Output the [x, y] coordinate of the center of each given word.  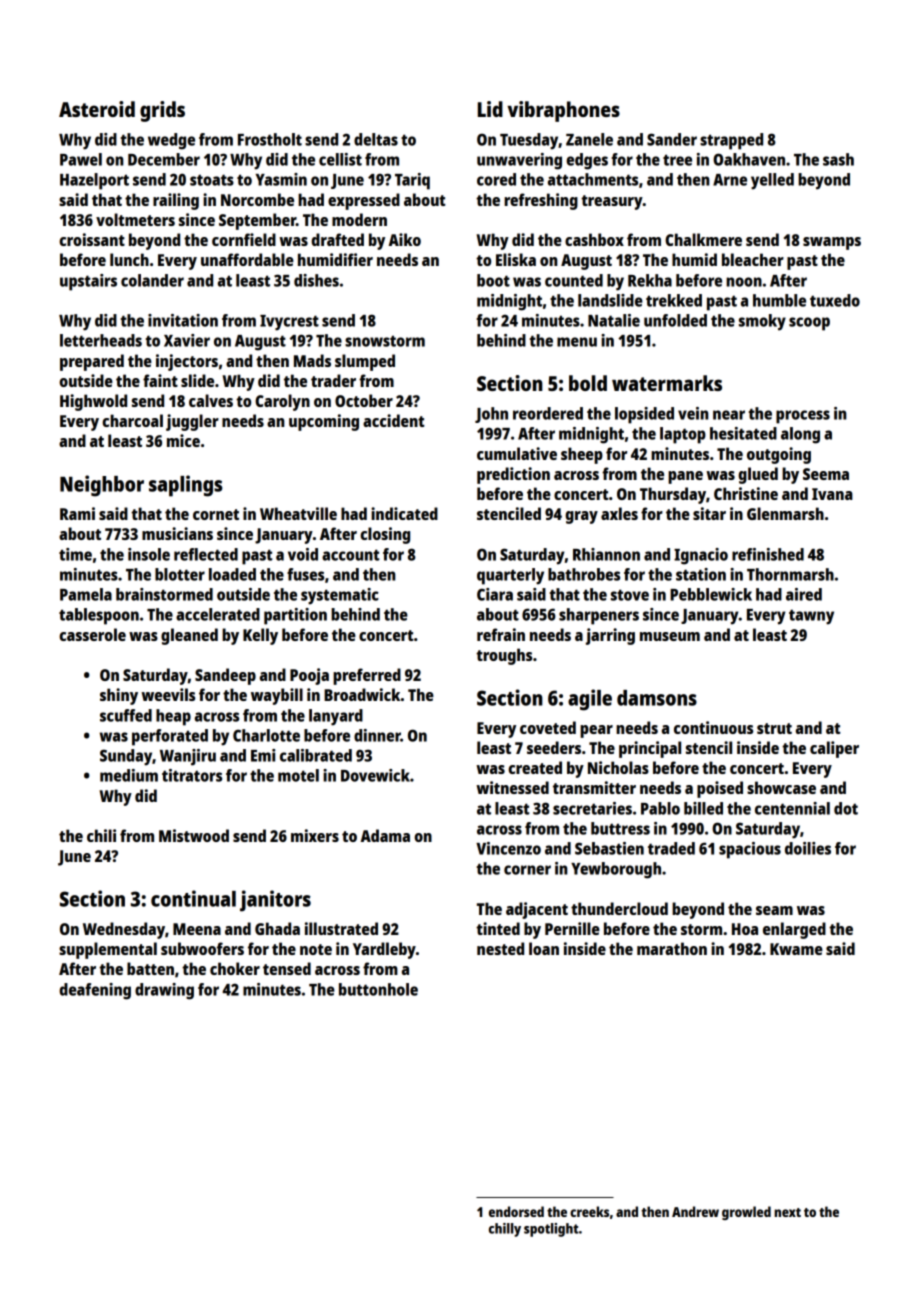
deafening [95, 991]
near [729, 415]
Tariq [412, 181]
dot [846, 808]
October [364, 400]
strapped [731, 141]
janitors [275, 901]
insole [149, 554]
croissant [92, 239]
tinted [498, 928]
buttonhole [378, 989]
